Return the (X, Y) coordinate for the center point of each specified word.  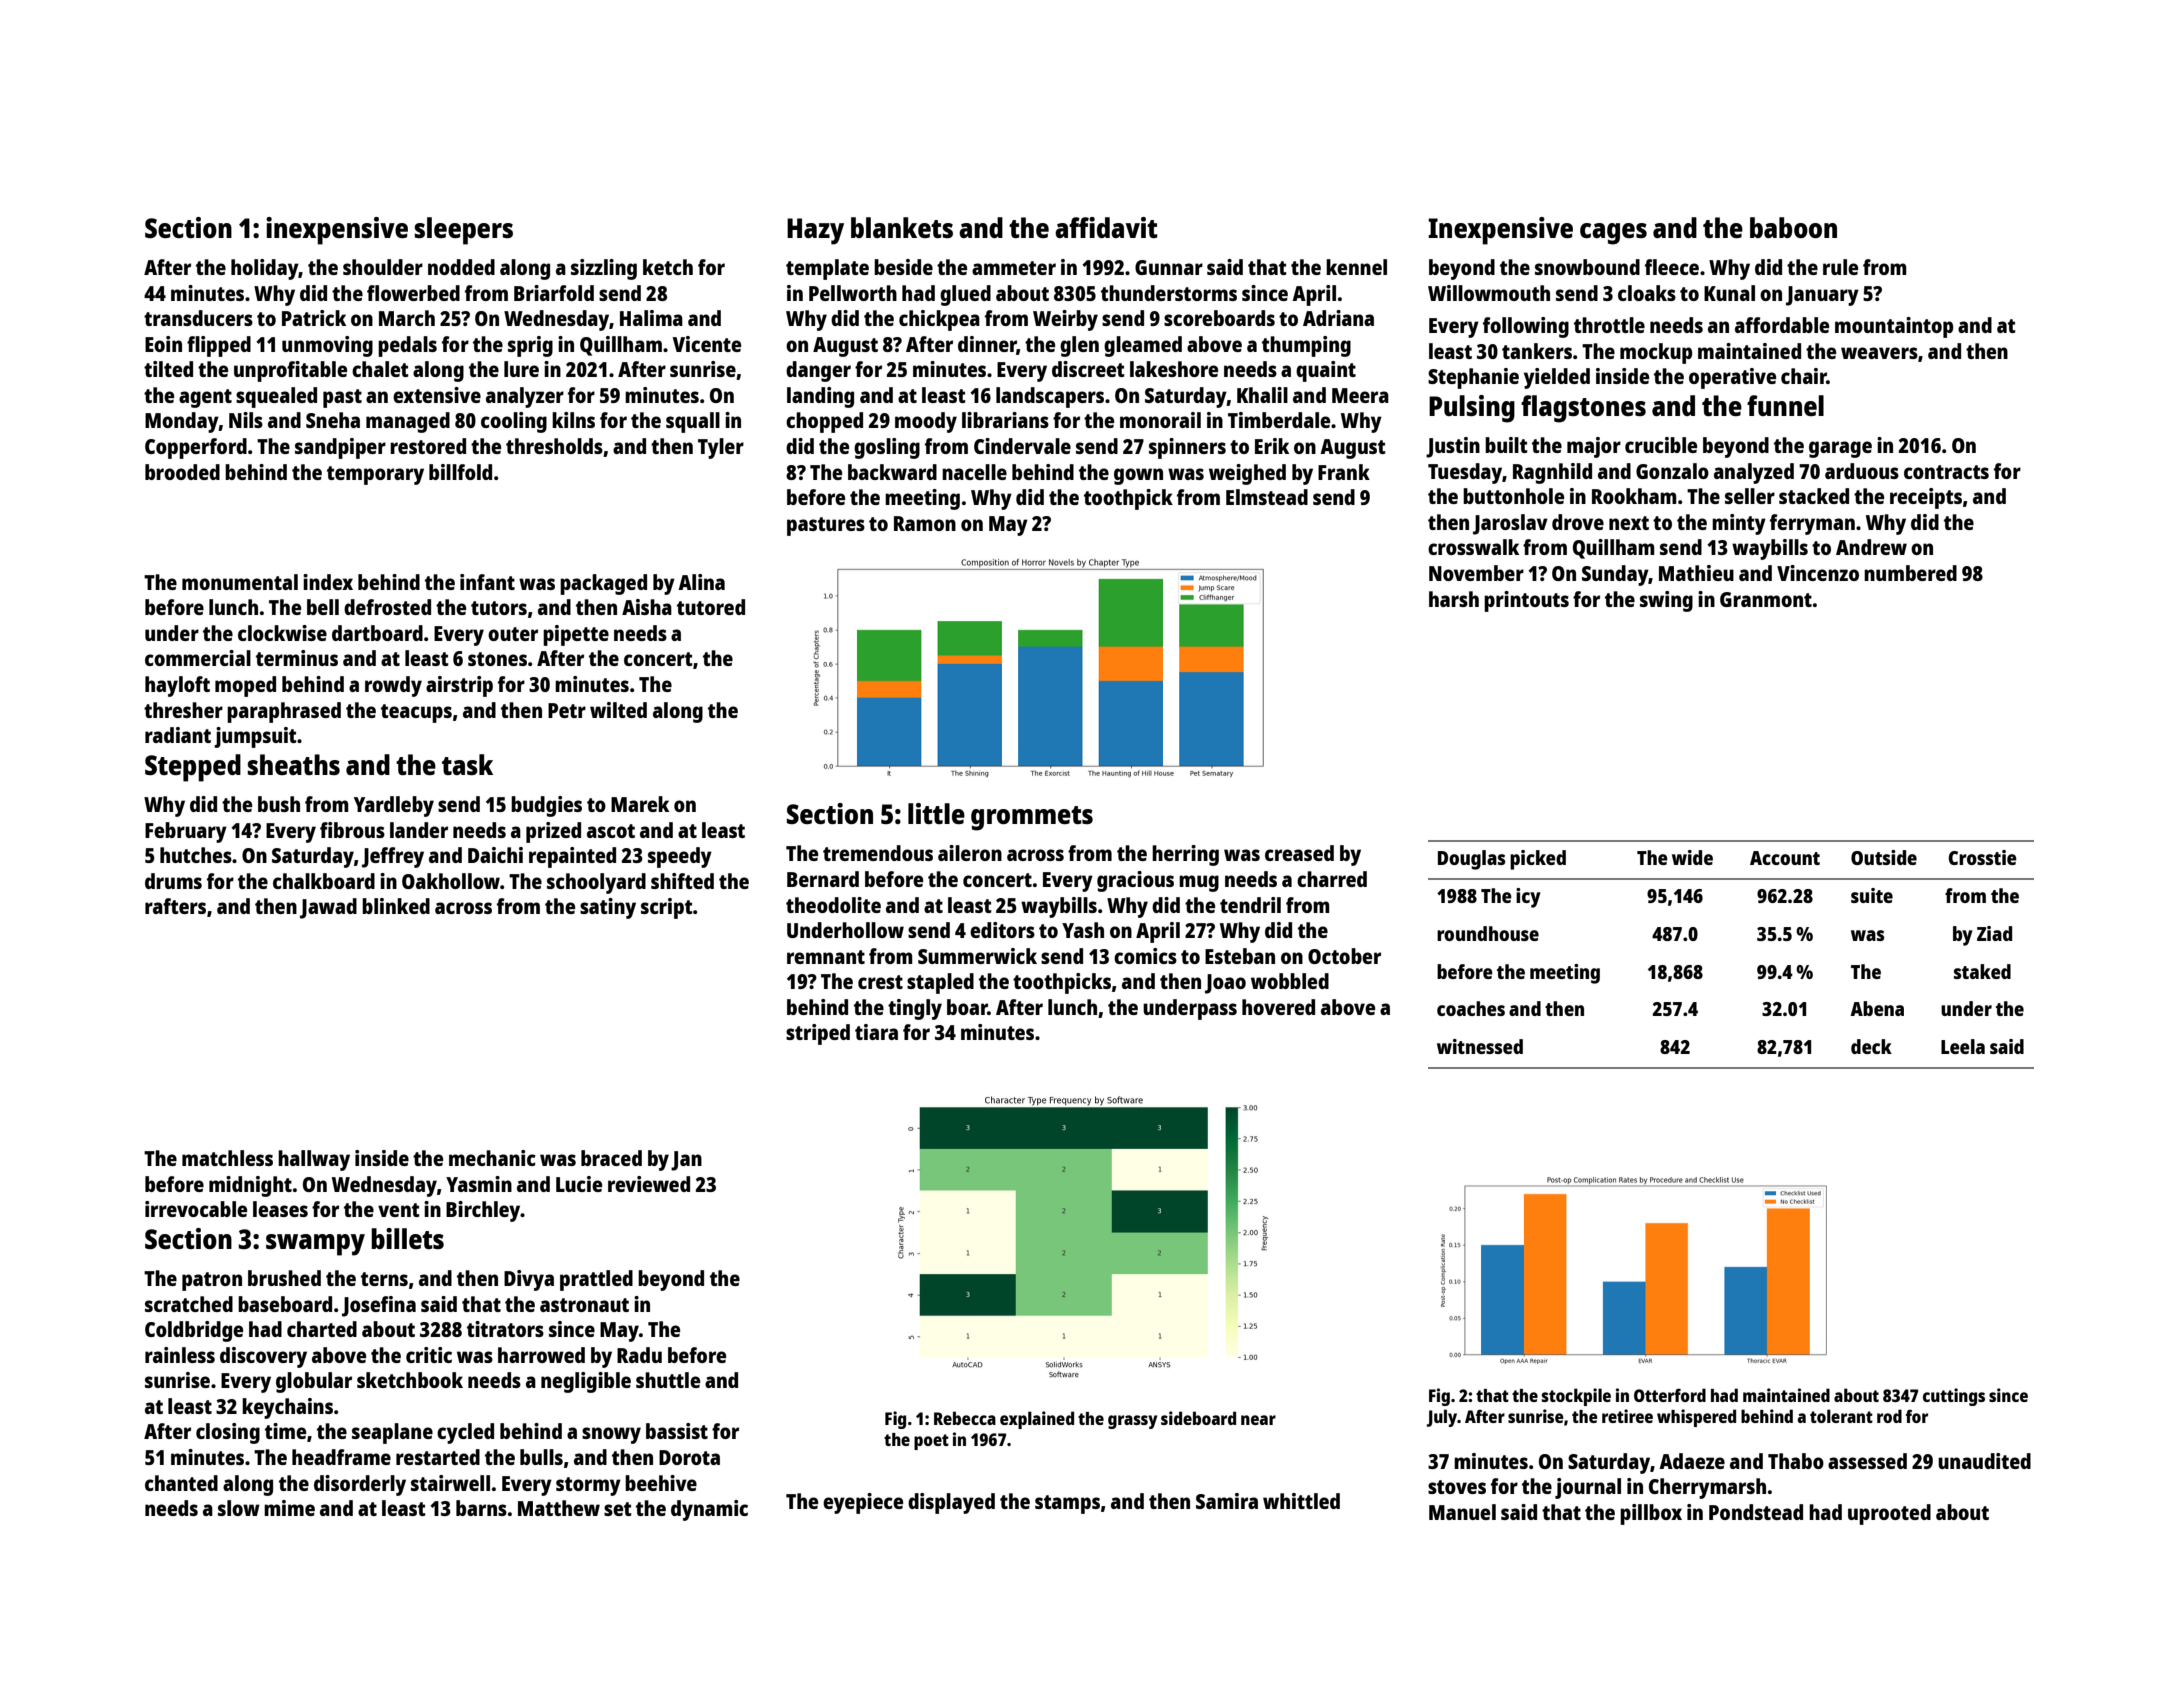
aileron (970, 853)
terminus (297, 658)
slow (239, 1508)
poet (931, 1442)
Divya (529, 1280)
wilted (618, 710)
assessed (1867, 1461)
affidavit (1106, 227)
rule (1840, 267)
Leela (1963, 1046)
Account (1785, 858)
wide (1692, 857)
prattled (596, 1280)
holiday (265, 269)
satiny (608, 908)
